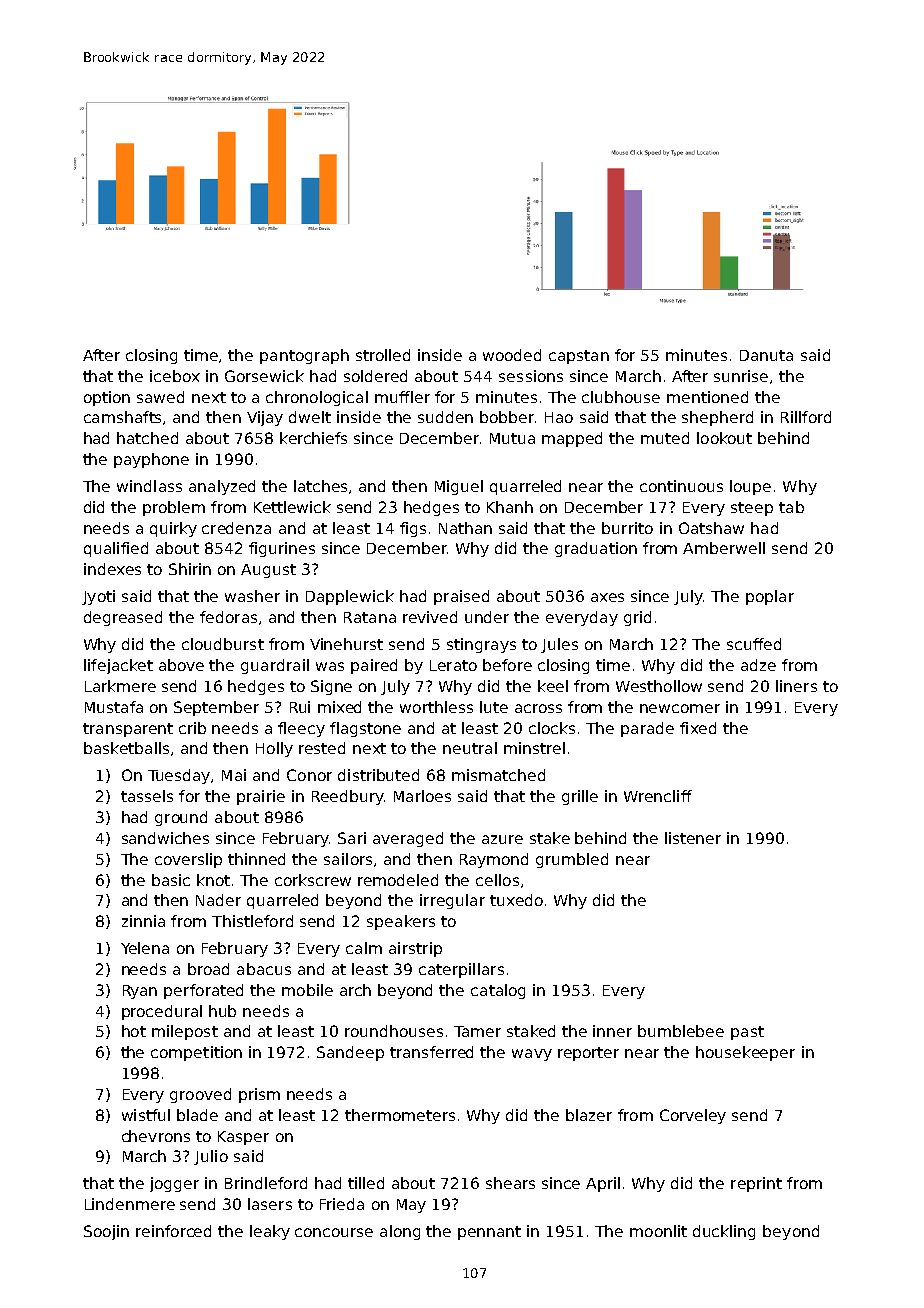 This document has height=1308, width=924. Describe the element at coordinates (507, 417) in the document. I see `bobber` at that location.
